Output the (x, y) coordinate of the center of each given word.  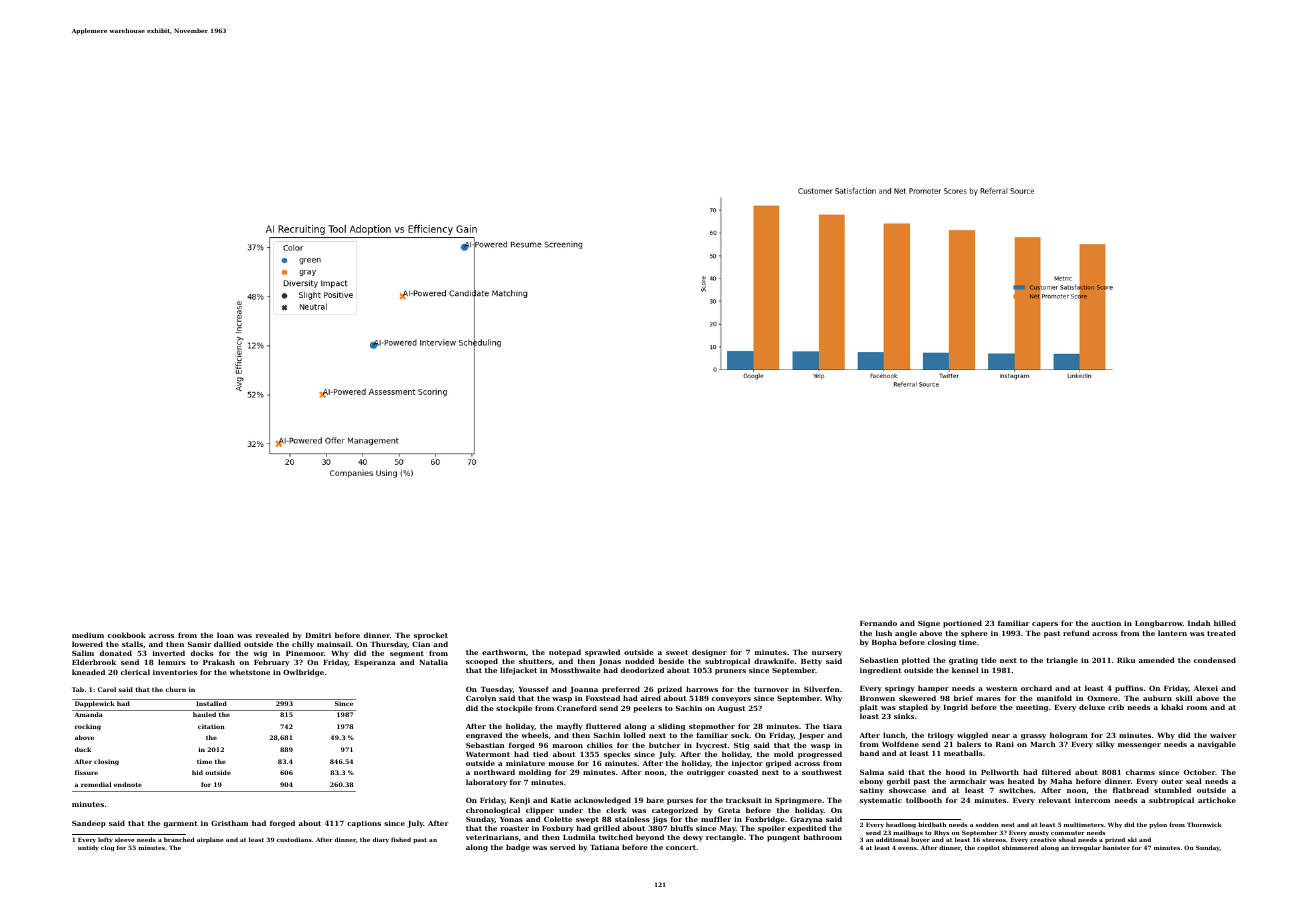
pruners (730, 672)
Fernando (878, 623)
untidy (88, 848)
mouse (561, 764)
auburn (1157, 698)
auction (1106, 623)
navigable (1217, 745)
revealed (272, 635)
